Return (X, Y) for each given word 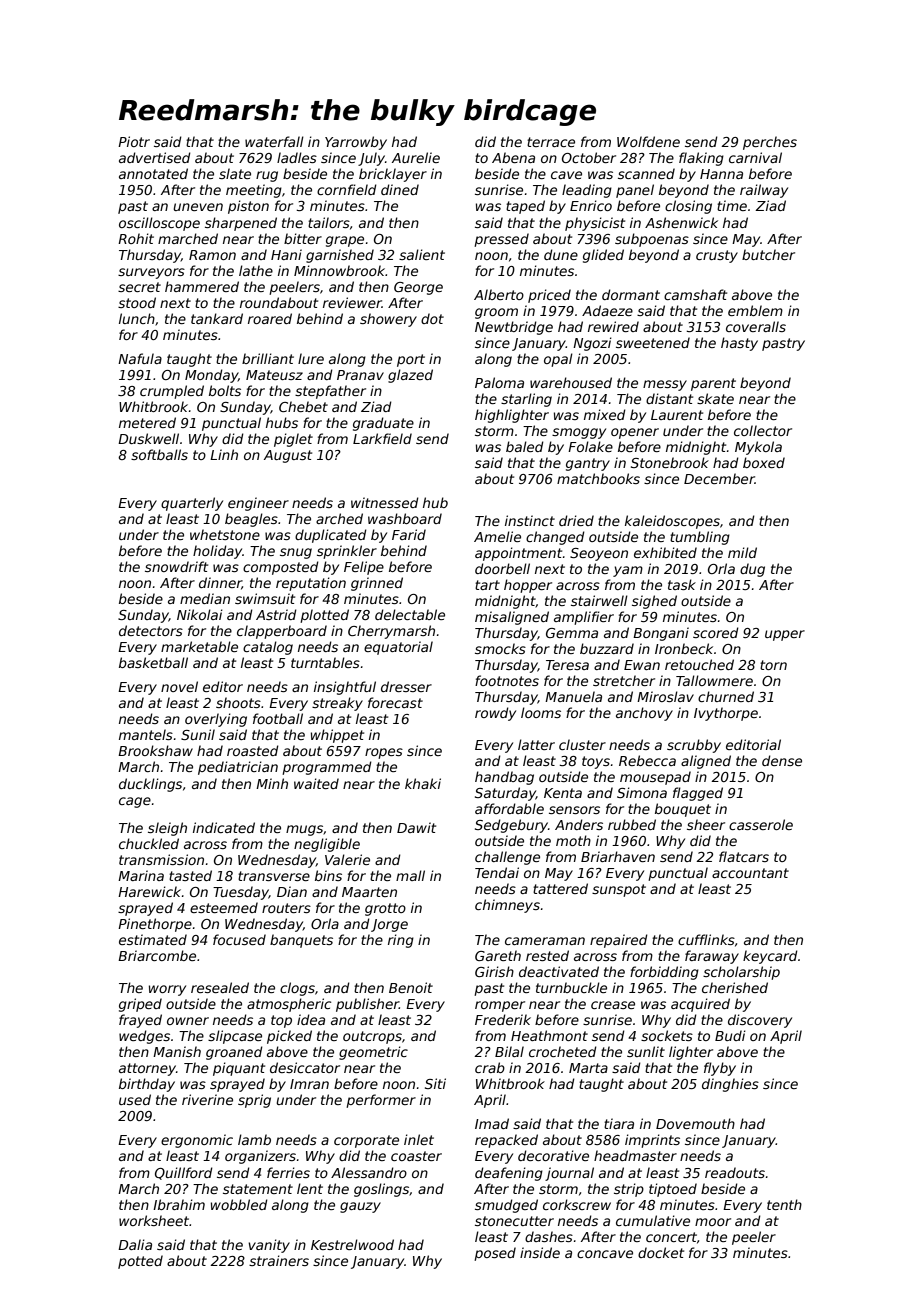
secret (139, 287)
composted (281, 568)
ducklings (150, 785)
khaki (423, 783)
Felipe (364, 568)
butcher (768, 254)
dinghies (730, 1085)
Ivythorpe (726, 714)
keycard (770, 957)
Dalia (135, 1244)
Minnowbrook (339, 270)
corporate (366, 1141)
